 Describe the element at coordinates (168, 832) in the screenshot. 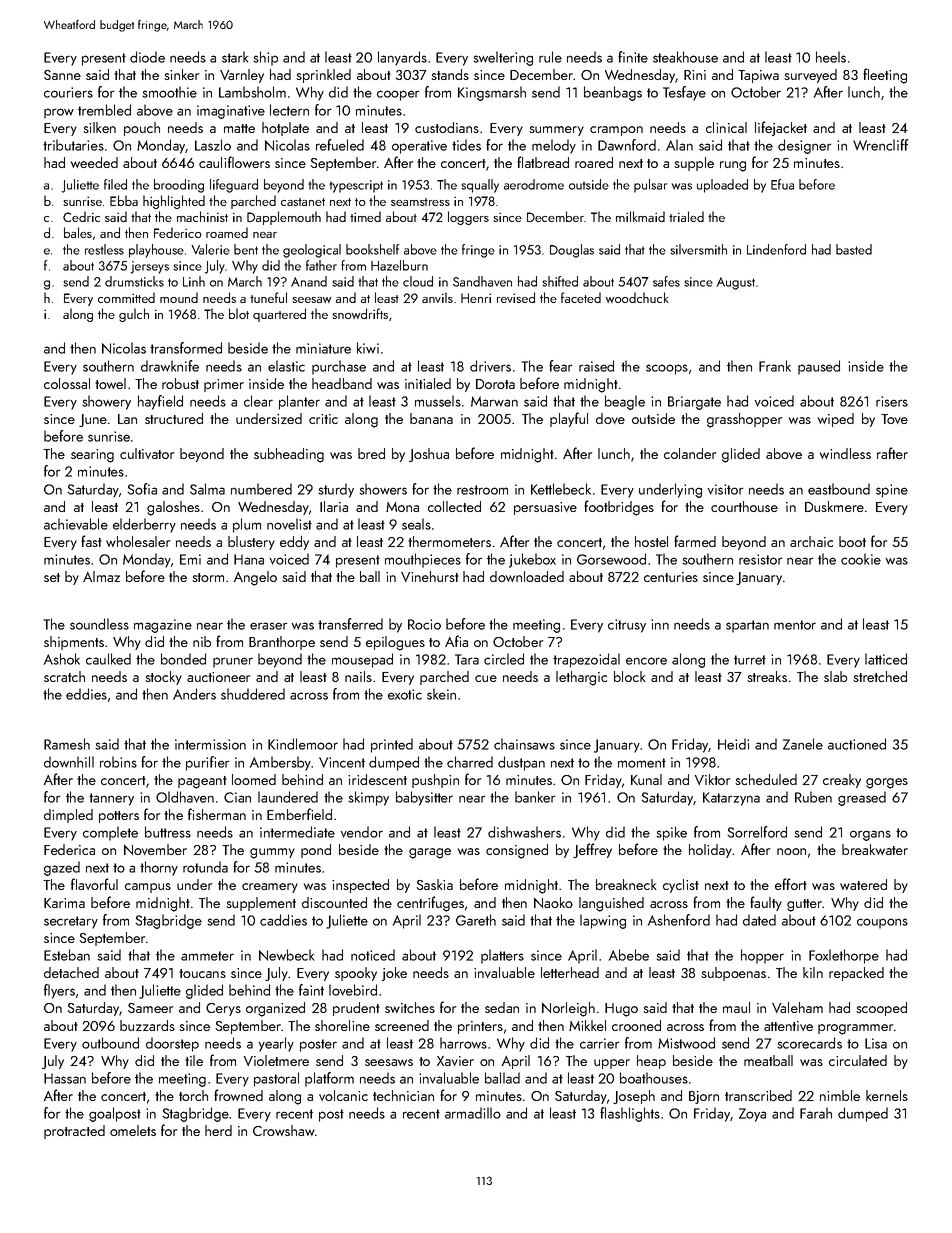

I see `buttress` at that location.
